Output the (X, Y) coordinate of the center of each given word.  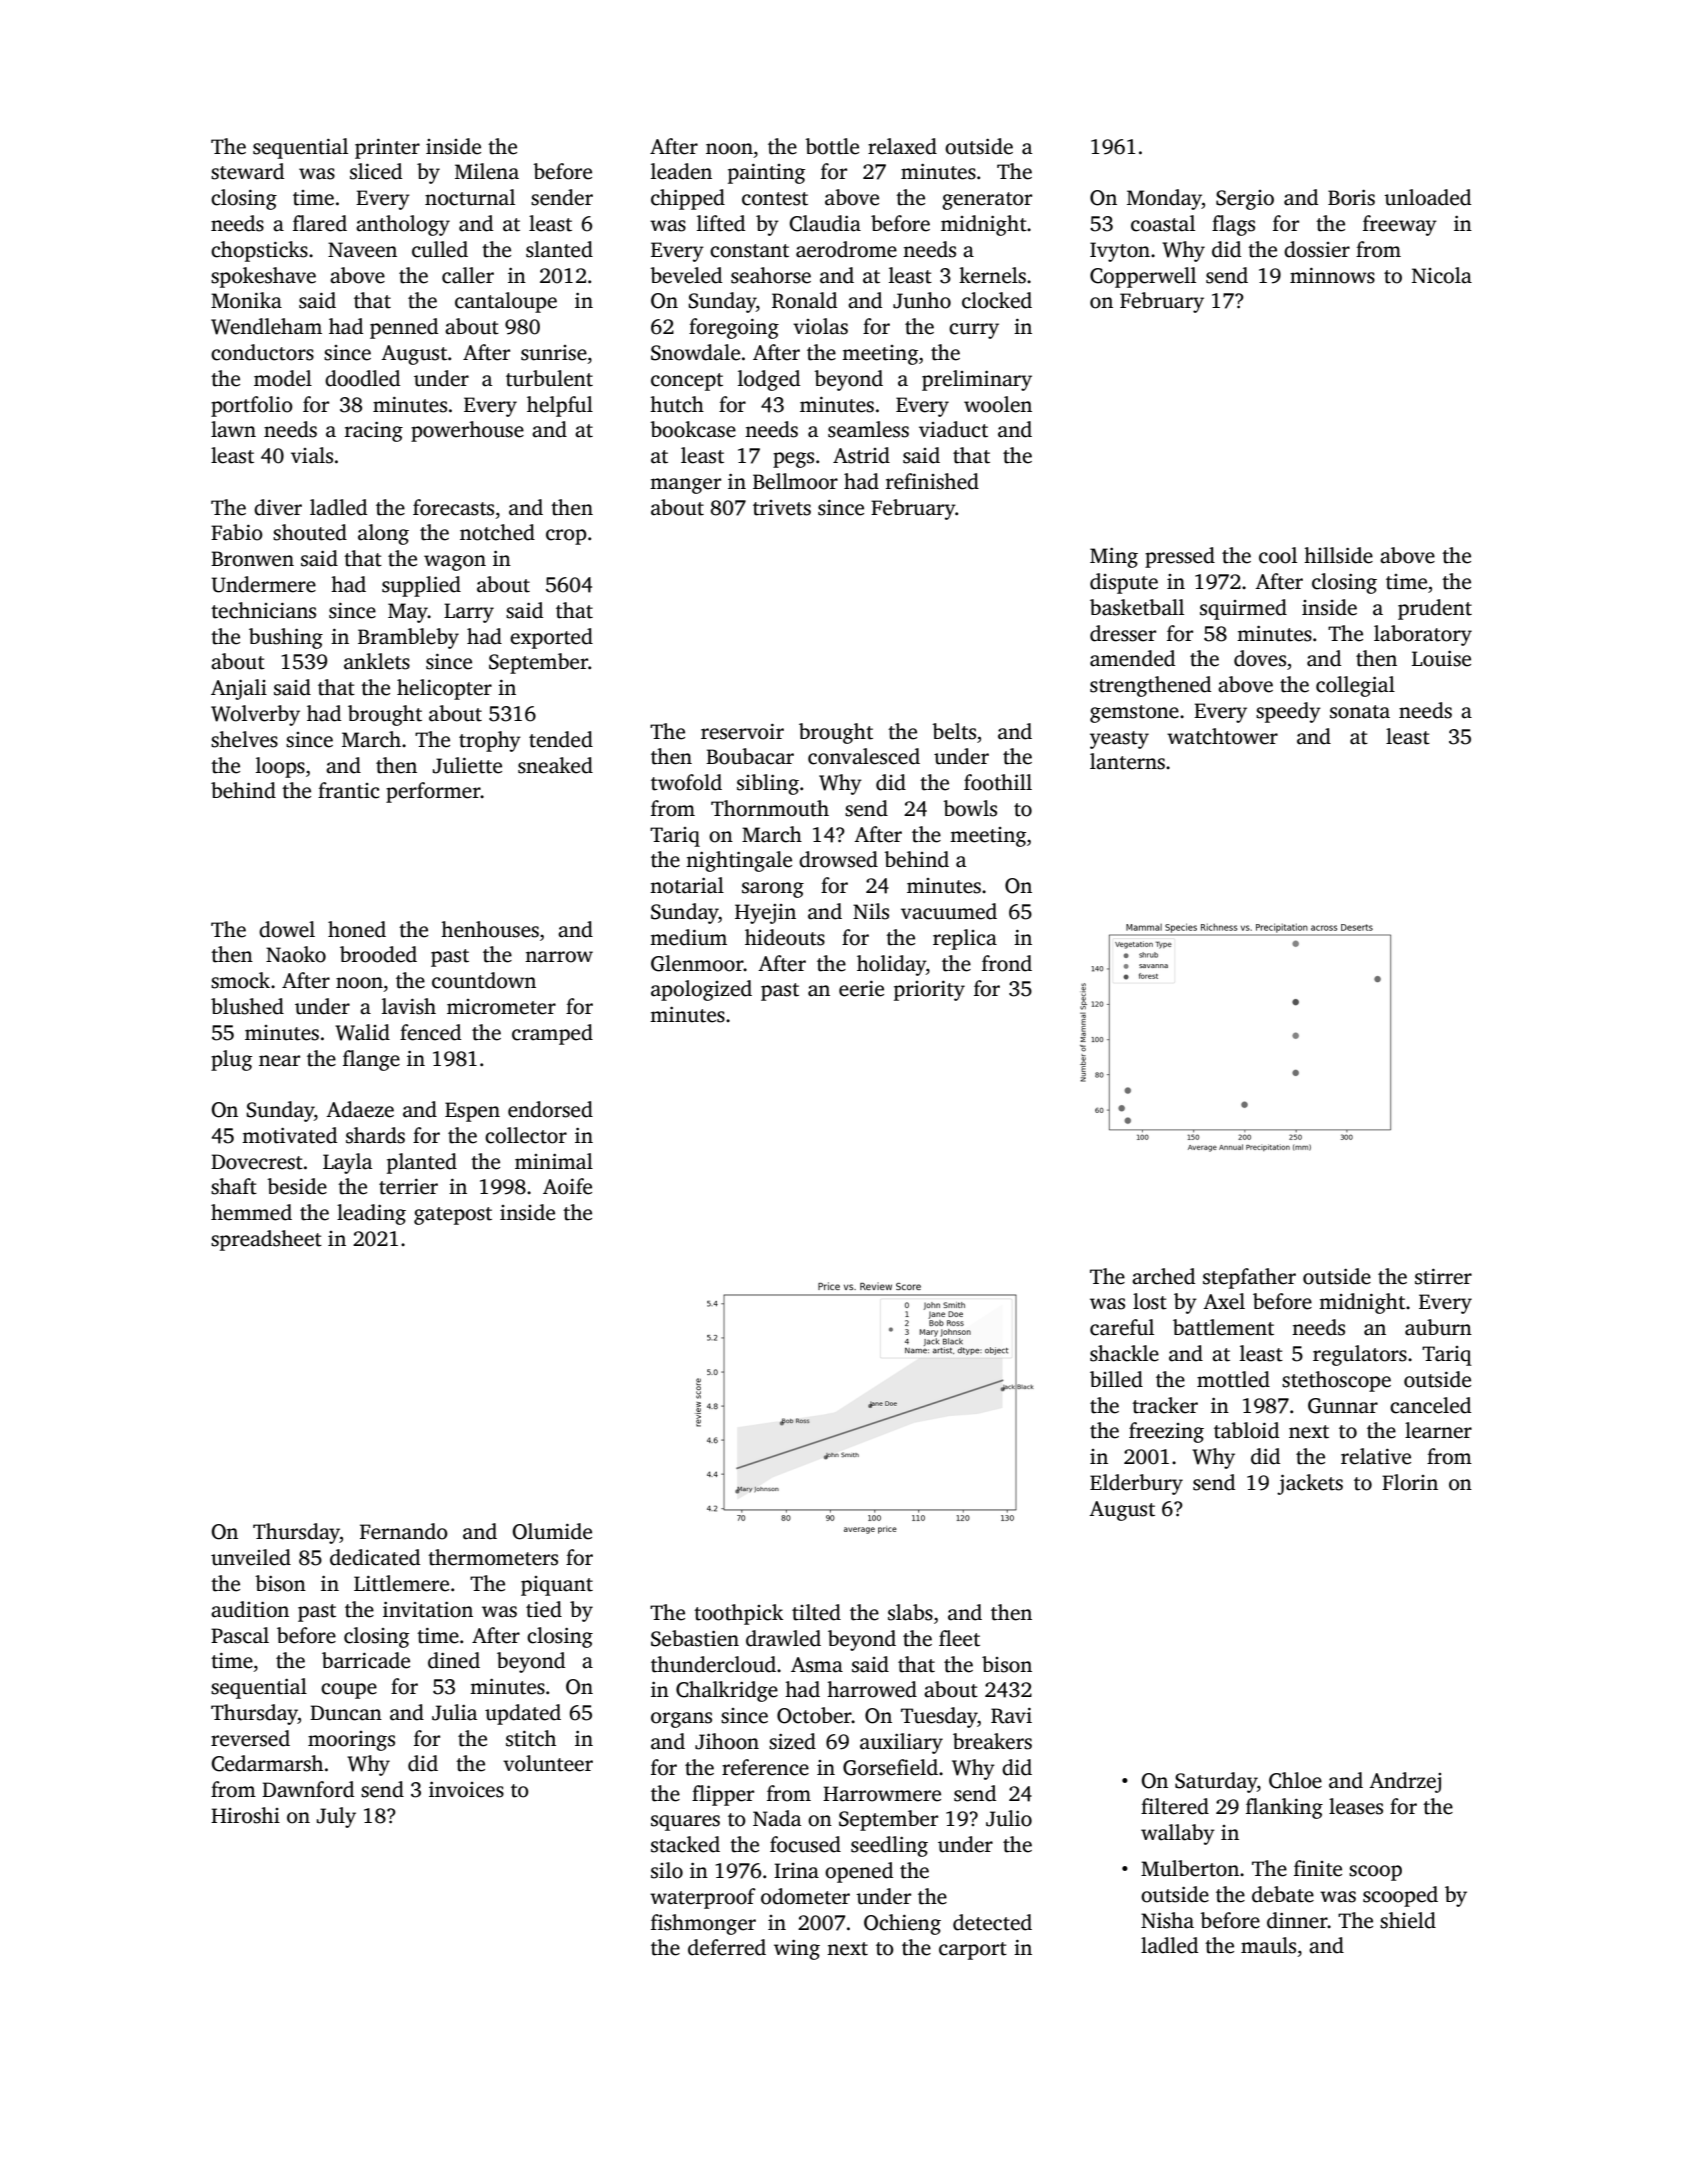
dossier (1317, 249)
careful (1122, 1327)
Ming (1114, 558)
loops (280, 767)
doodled (362, 378)
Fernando (404, 1531)
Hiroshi (245, 1815)
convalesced (864, 756)
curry (974, 331)
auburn (1438, 1327)
